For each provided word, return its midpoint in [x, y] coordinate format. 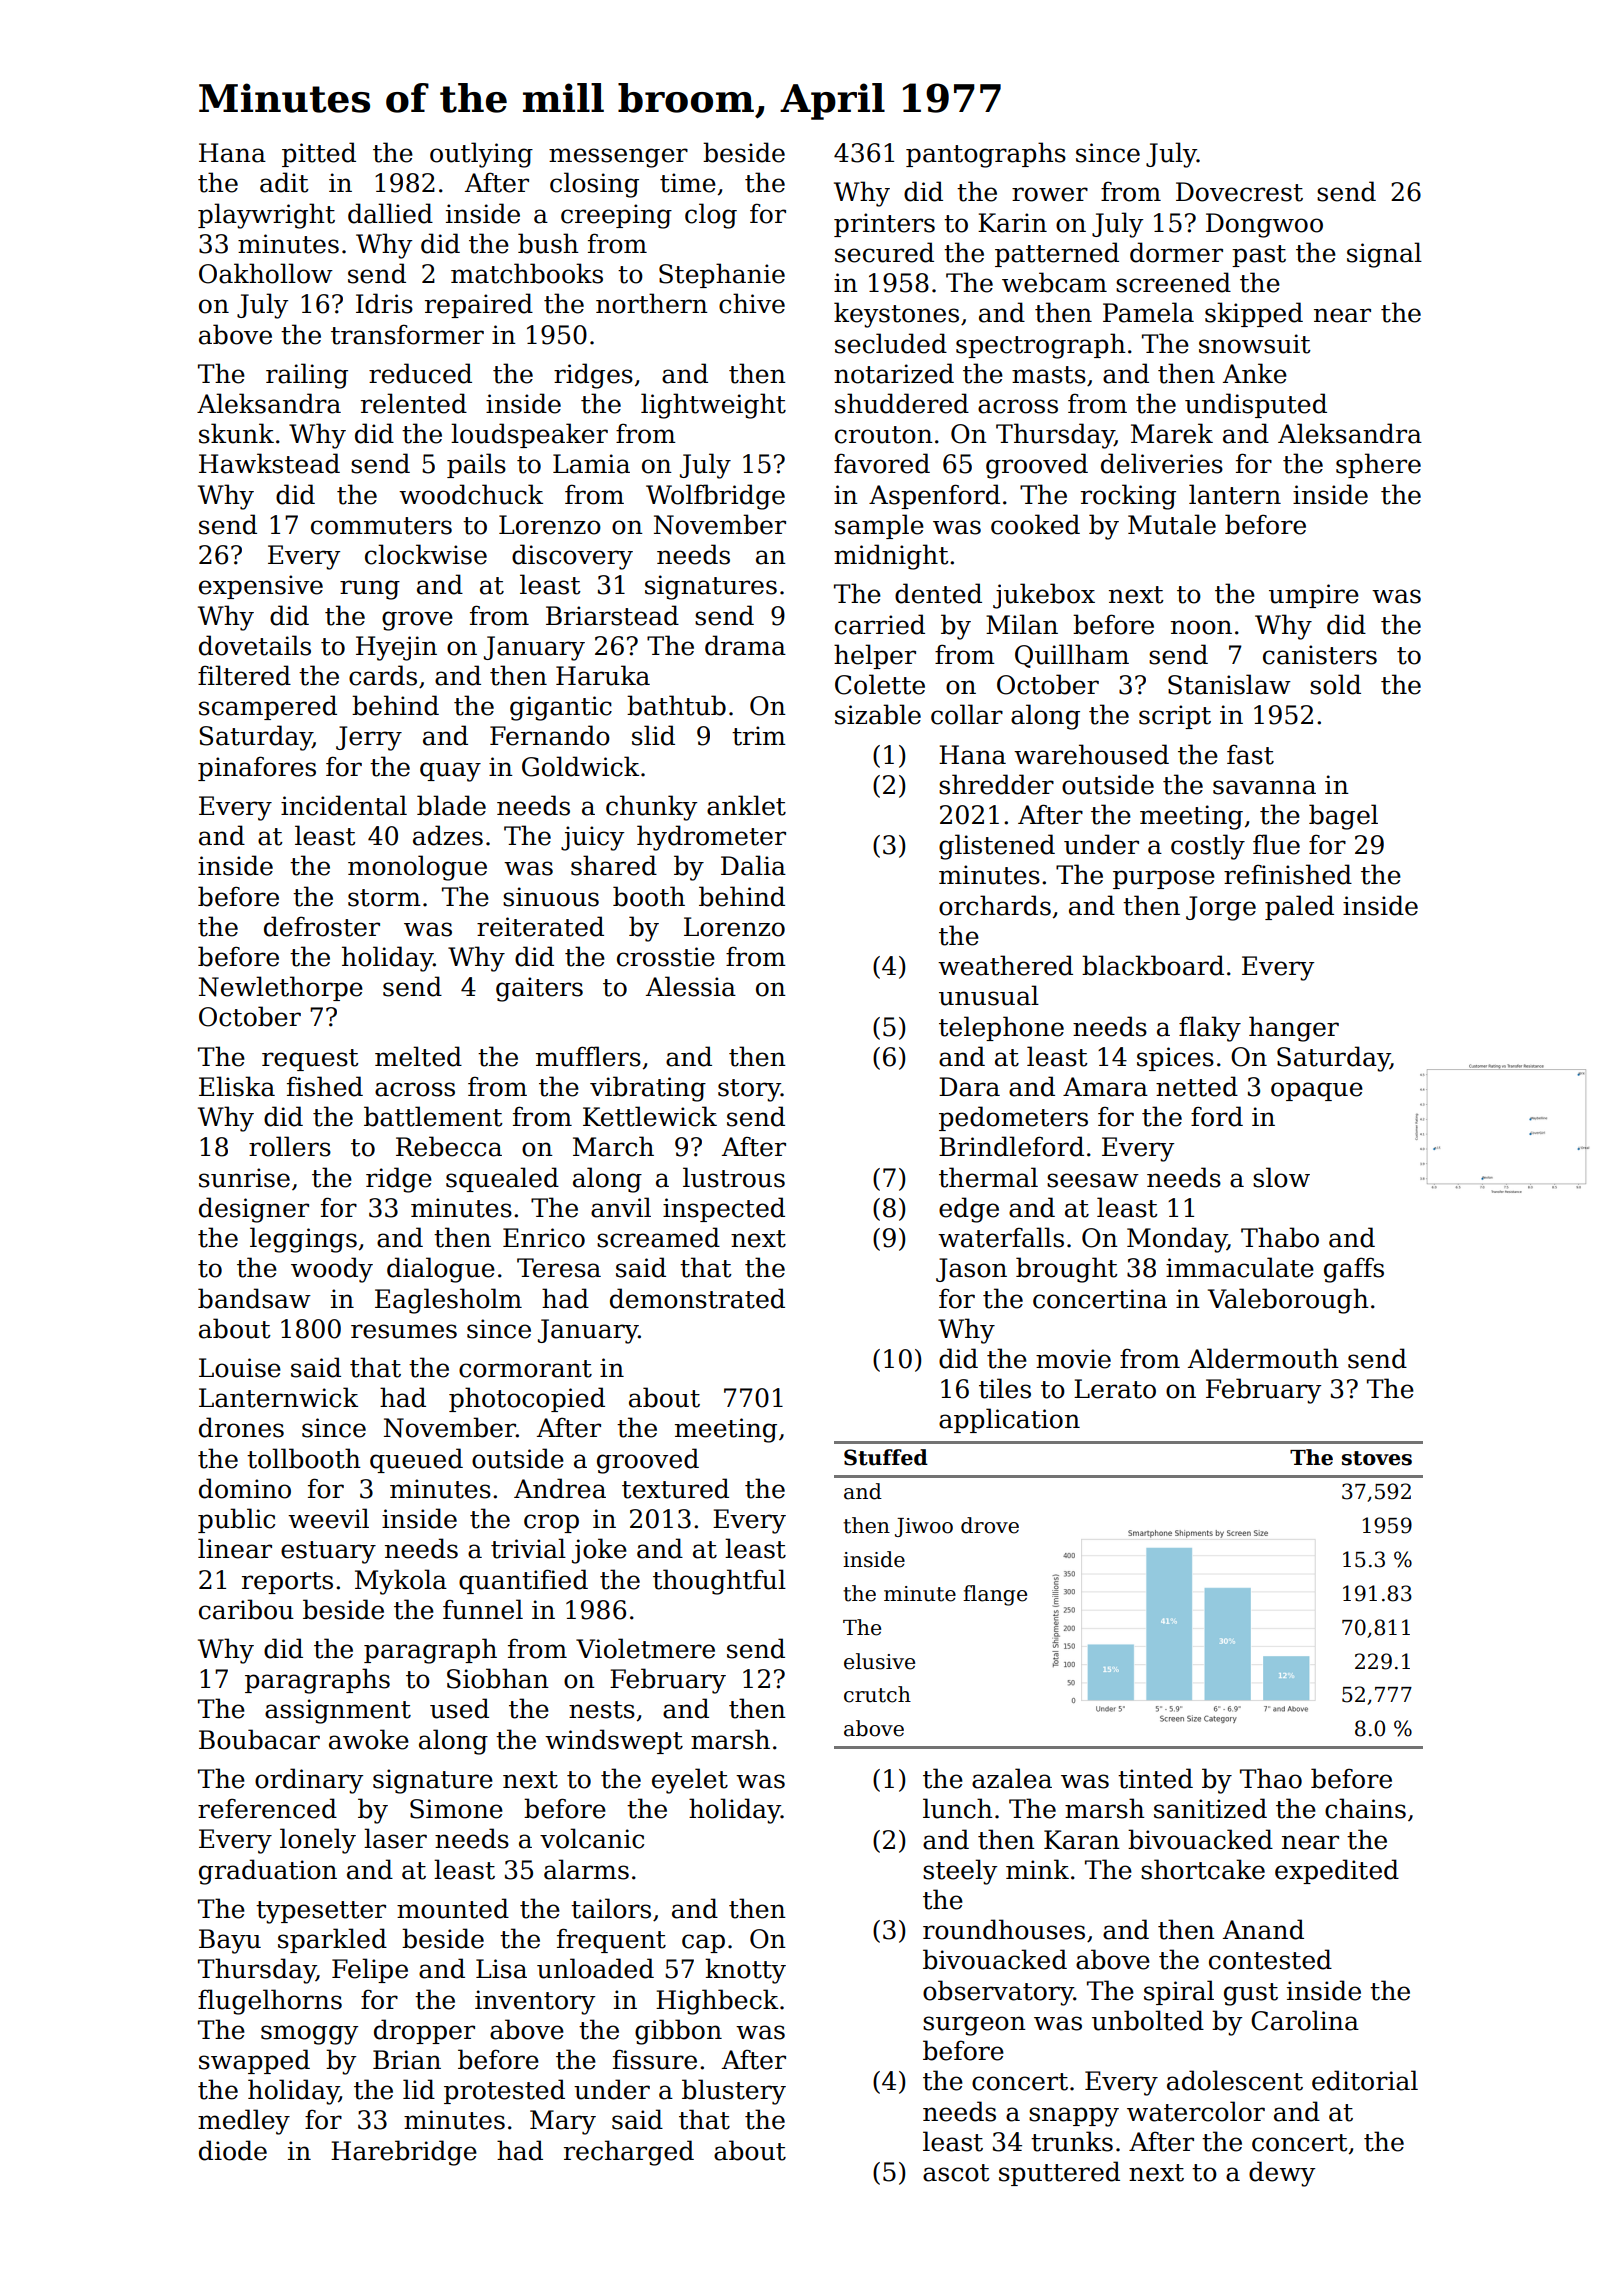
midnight [891, 557]
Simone [456, 1809]
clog [711, 216]
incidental [344, 805]
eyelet [690, 1781]
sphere [1378, 465]
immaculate [1240, 1267]
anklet [746, 805]
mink [1037, 1869]
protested [504, 2091]
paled [1299, 907]
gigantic [561, 708]
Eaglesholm [448, 1301]
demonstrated [697, 1298]
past [1259, 256]
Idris [384, 303]
